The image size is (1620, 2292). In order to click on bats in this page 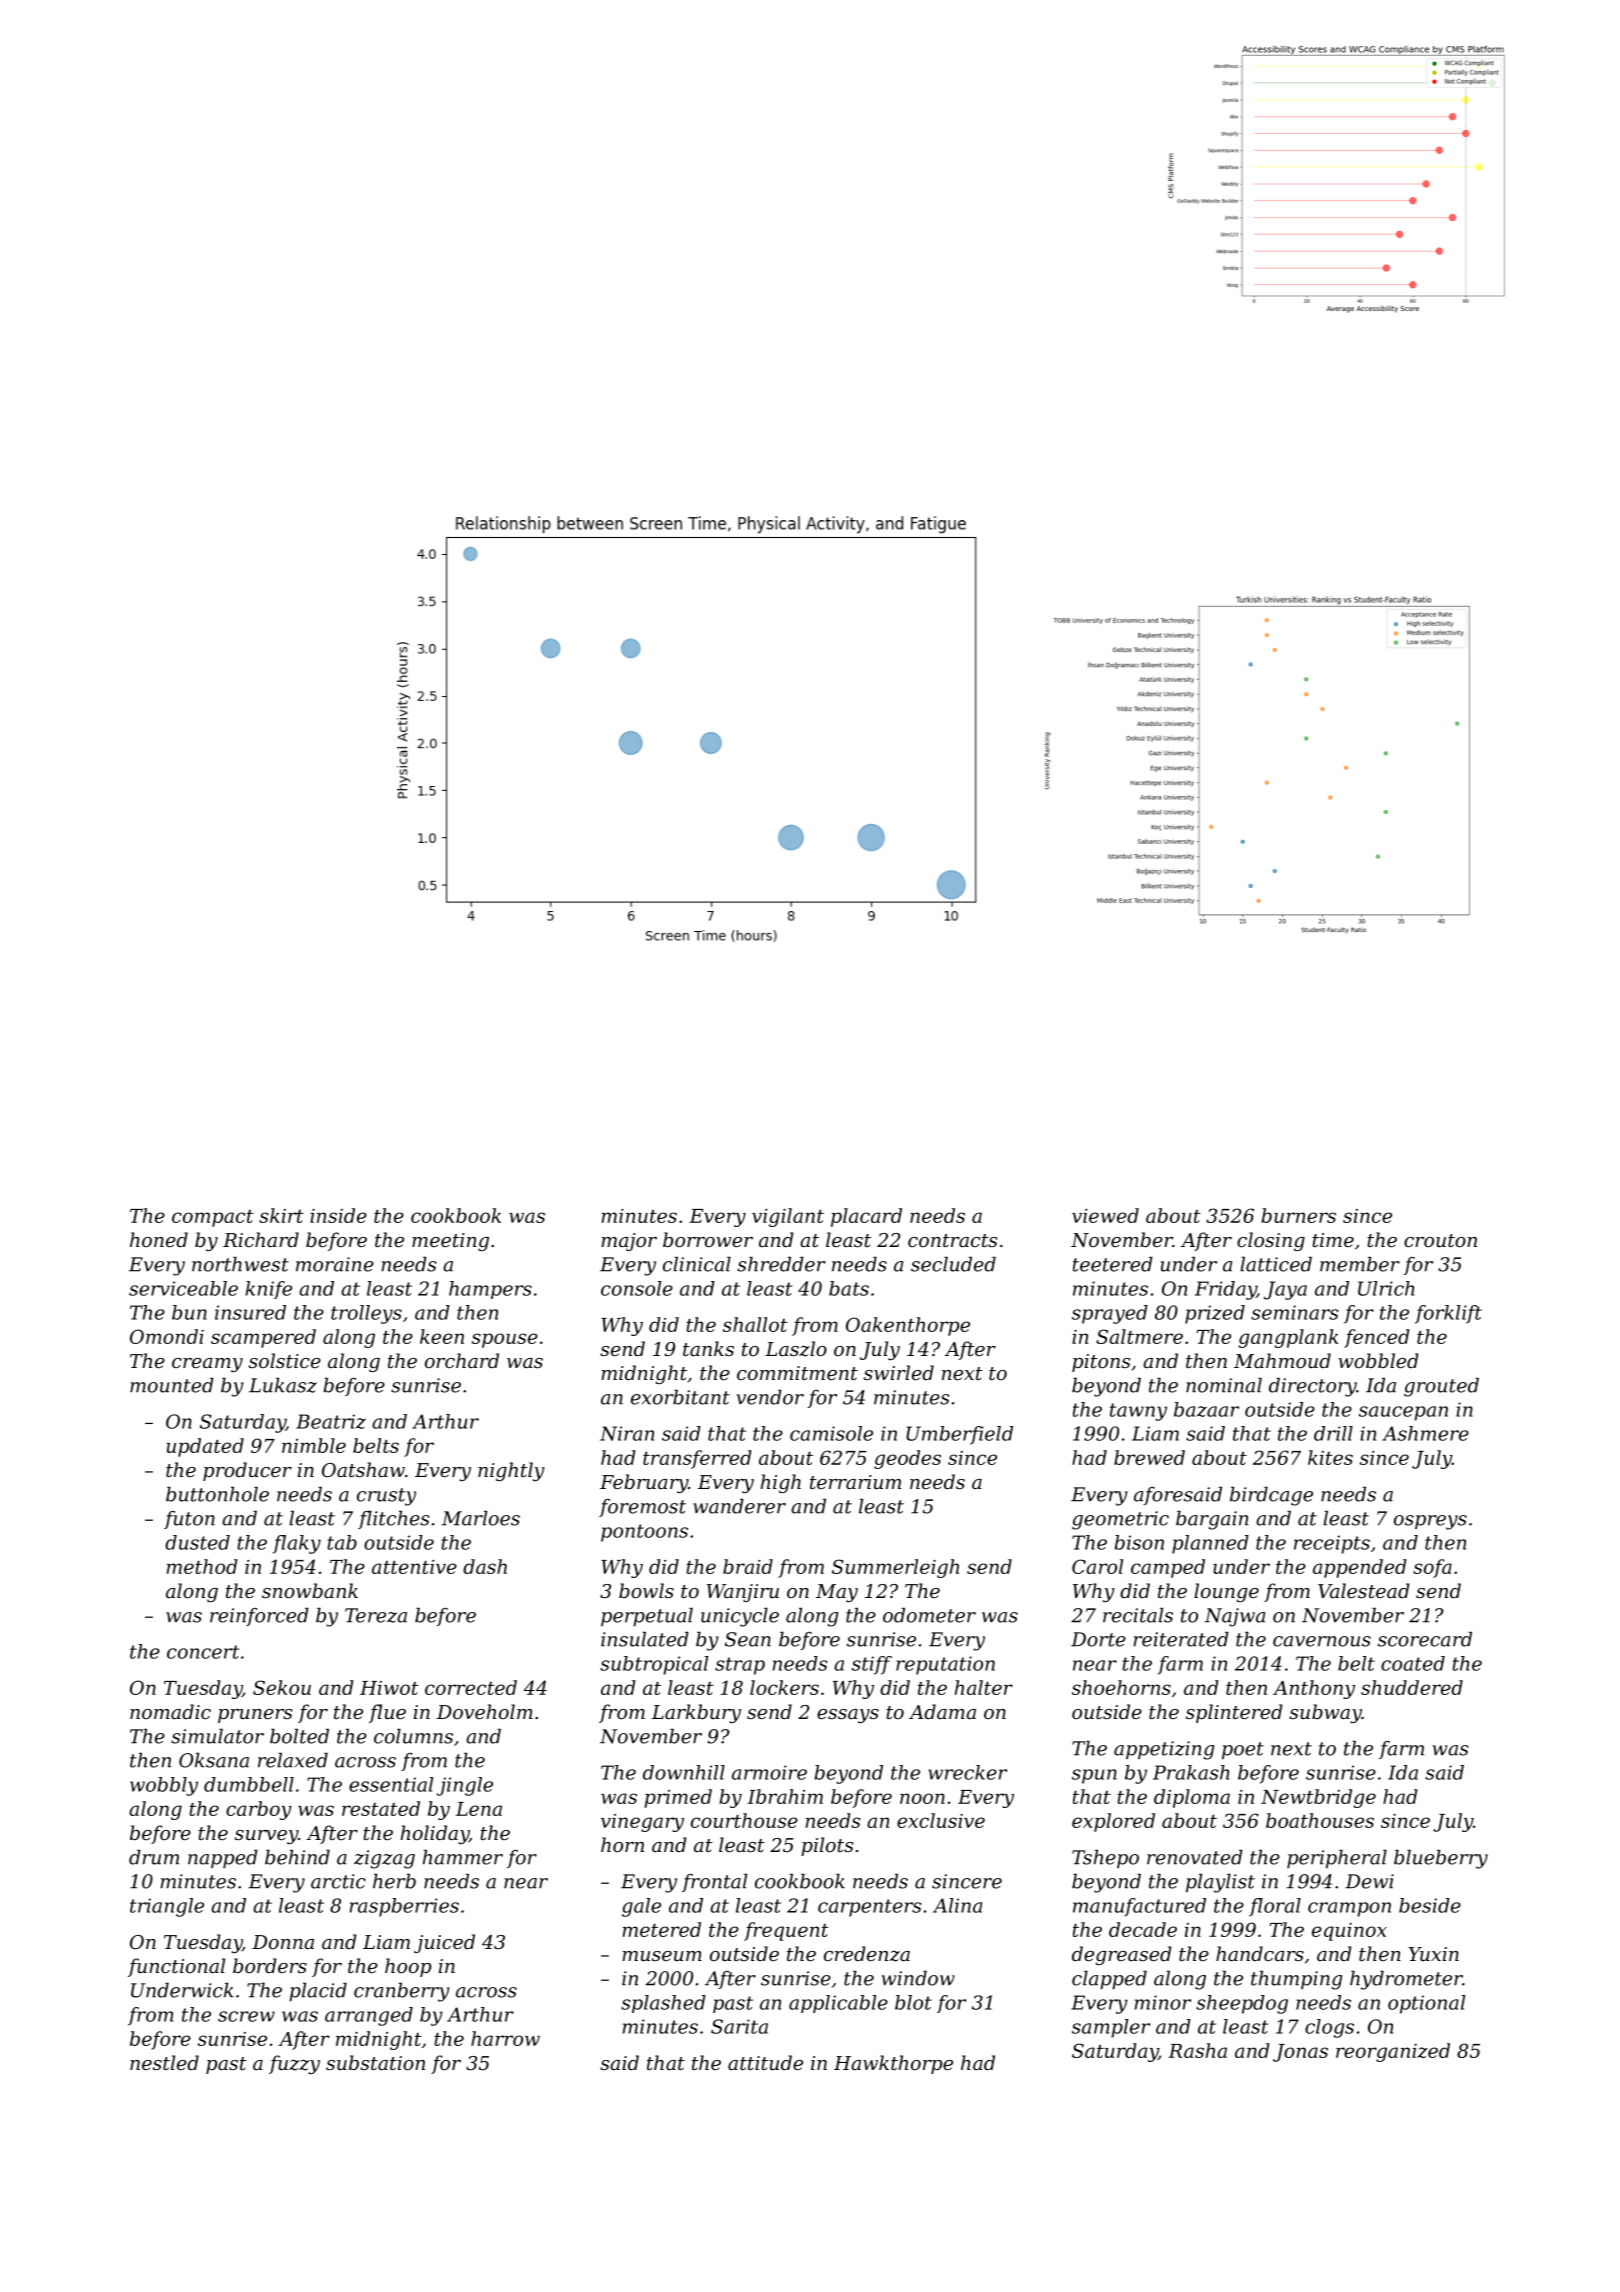, I will do `click(849, 1288)`.
